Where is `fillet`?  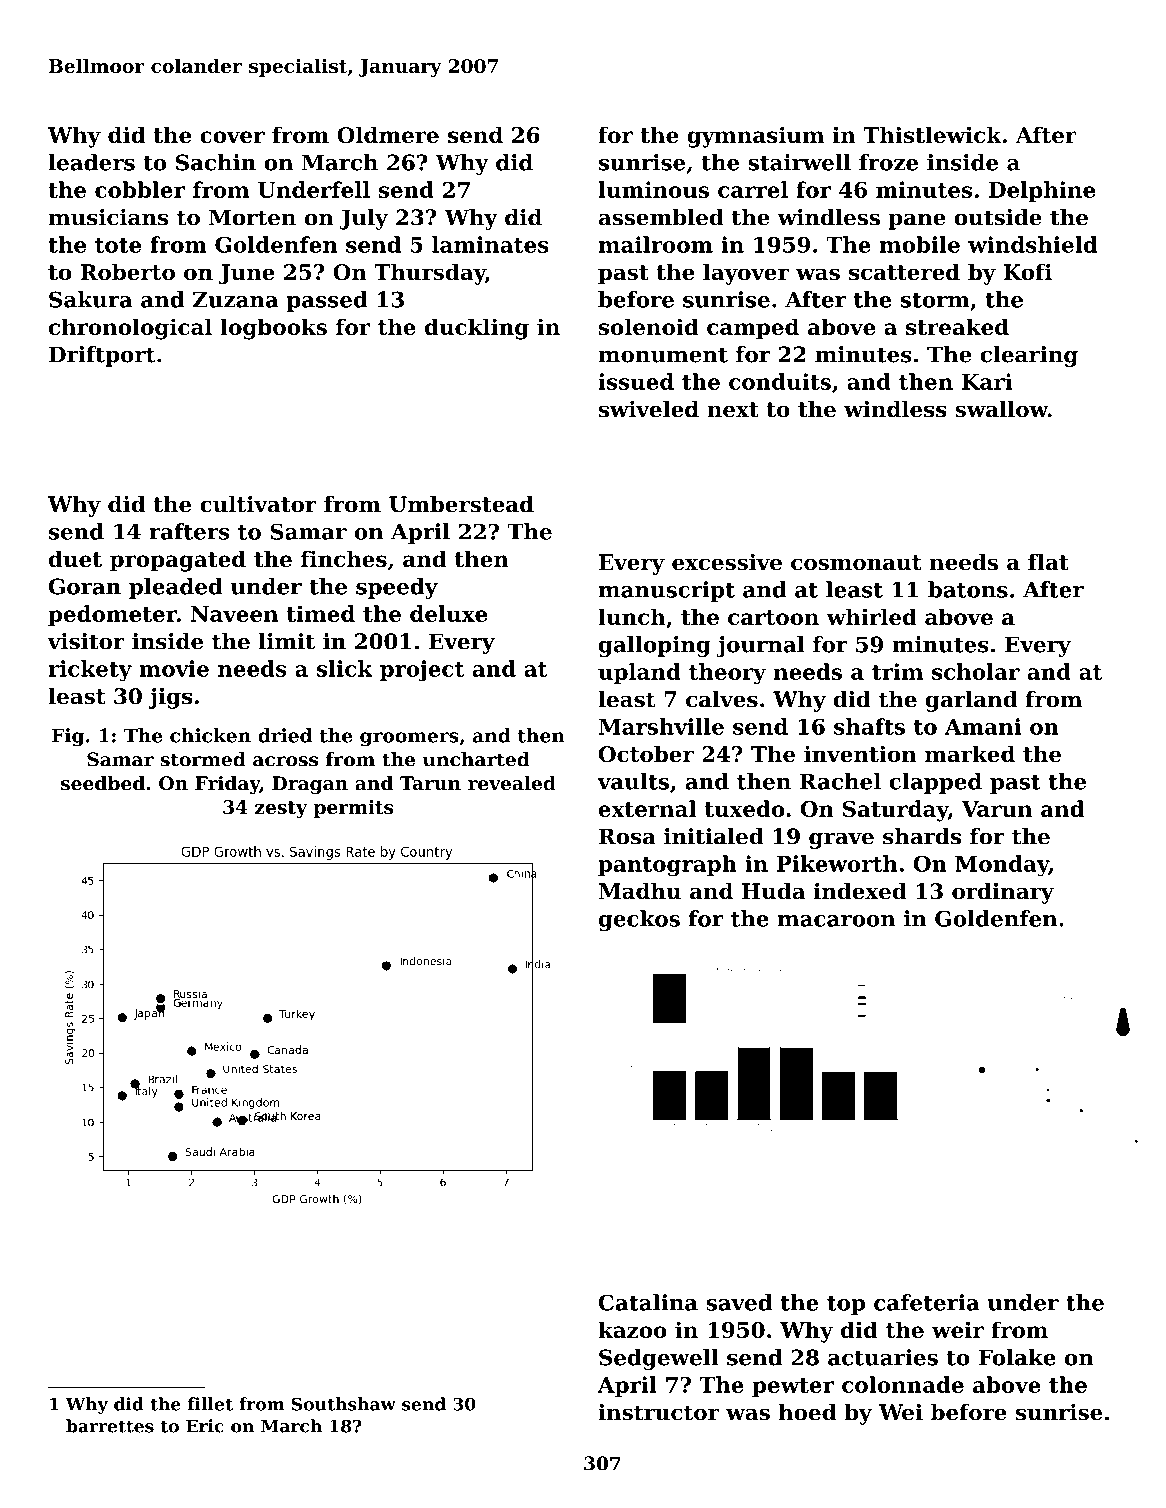 fillet is located at coordinates (210, 1404).
